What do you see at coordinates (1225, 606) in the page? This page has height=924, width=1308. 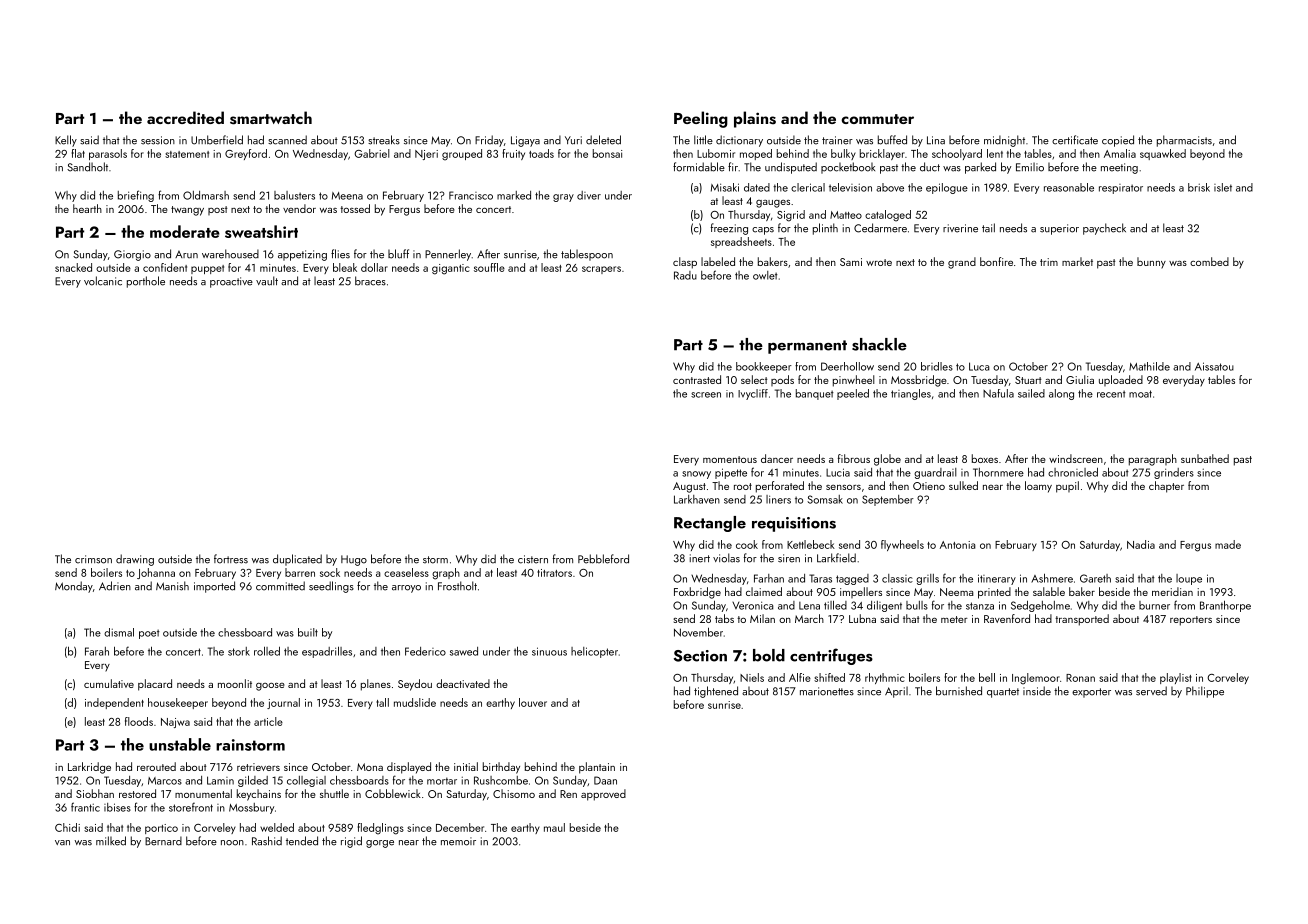 I see `Branthorpe` at bounding box center [1225, 606].
